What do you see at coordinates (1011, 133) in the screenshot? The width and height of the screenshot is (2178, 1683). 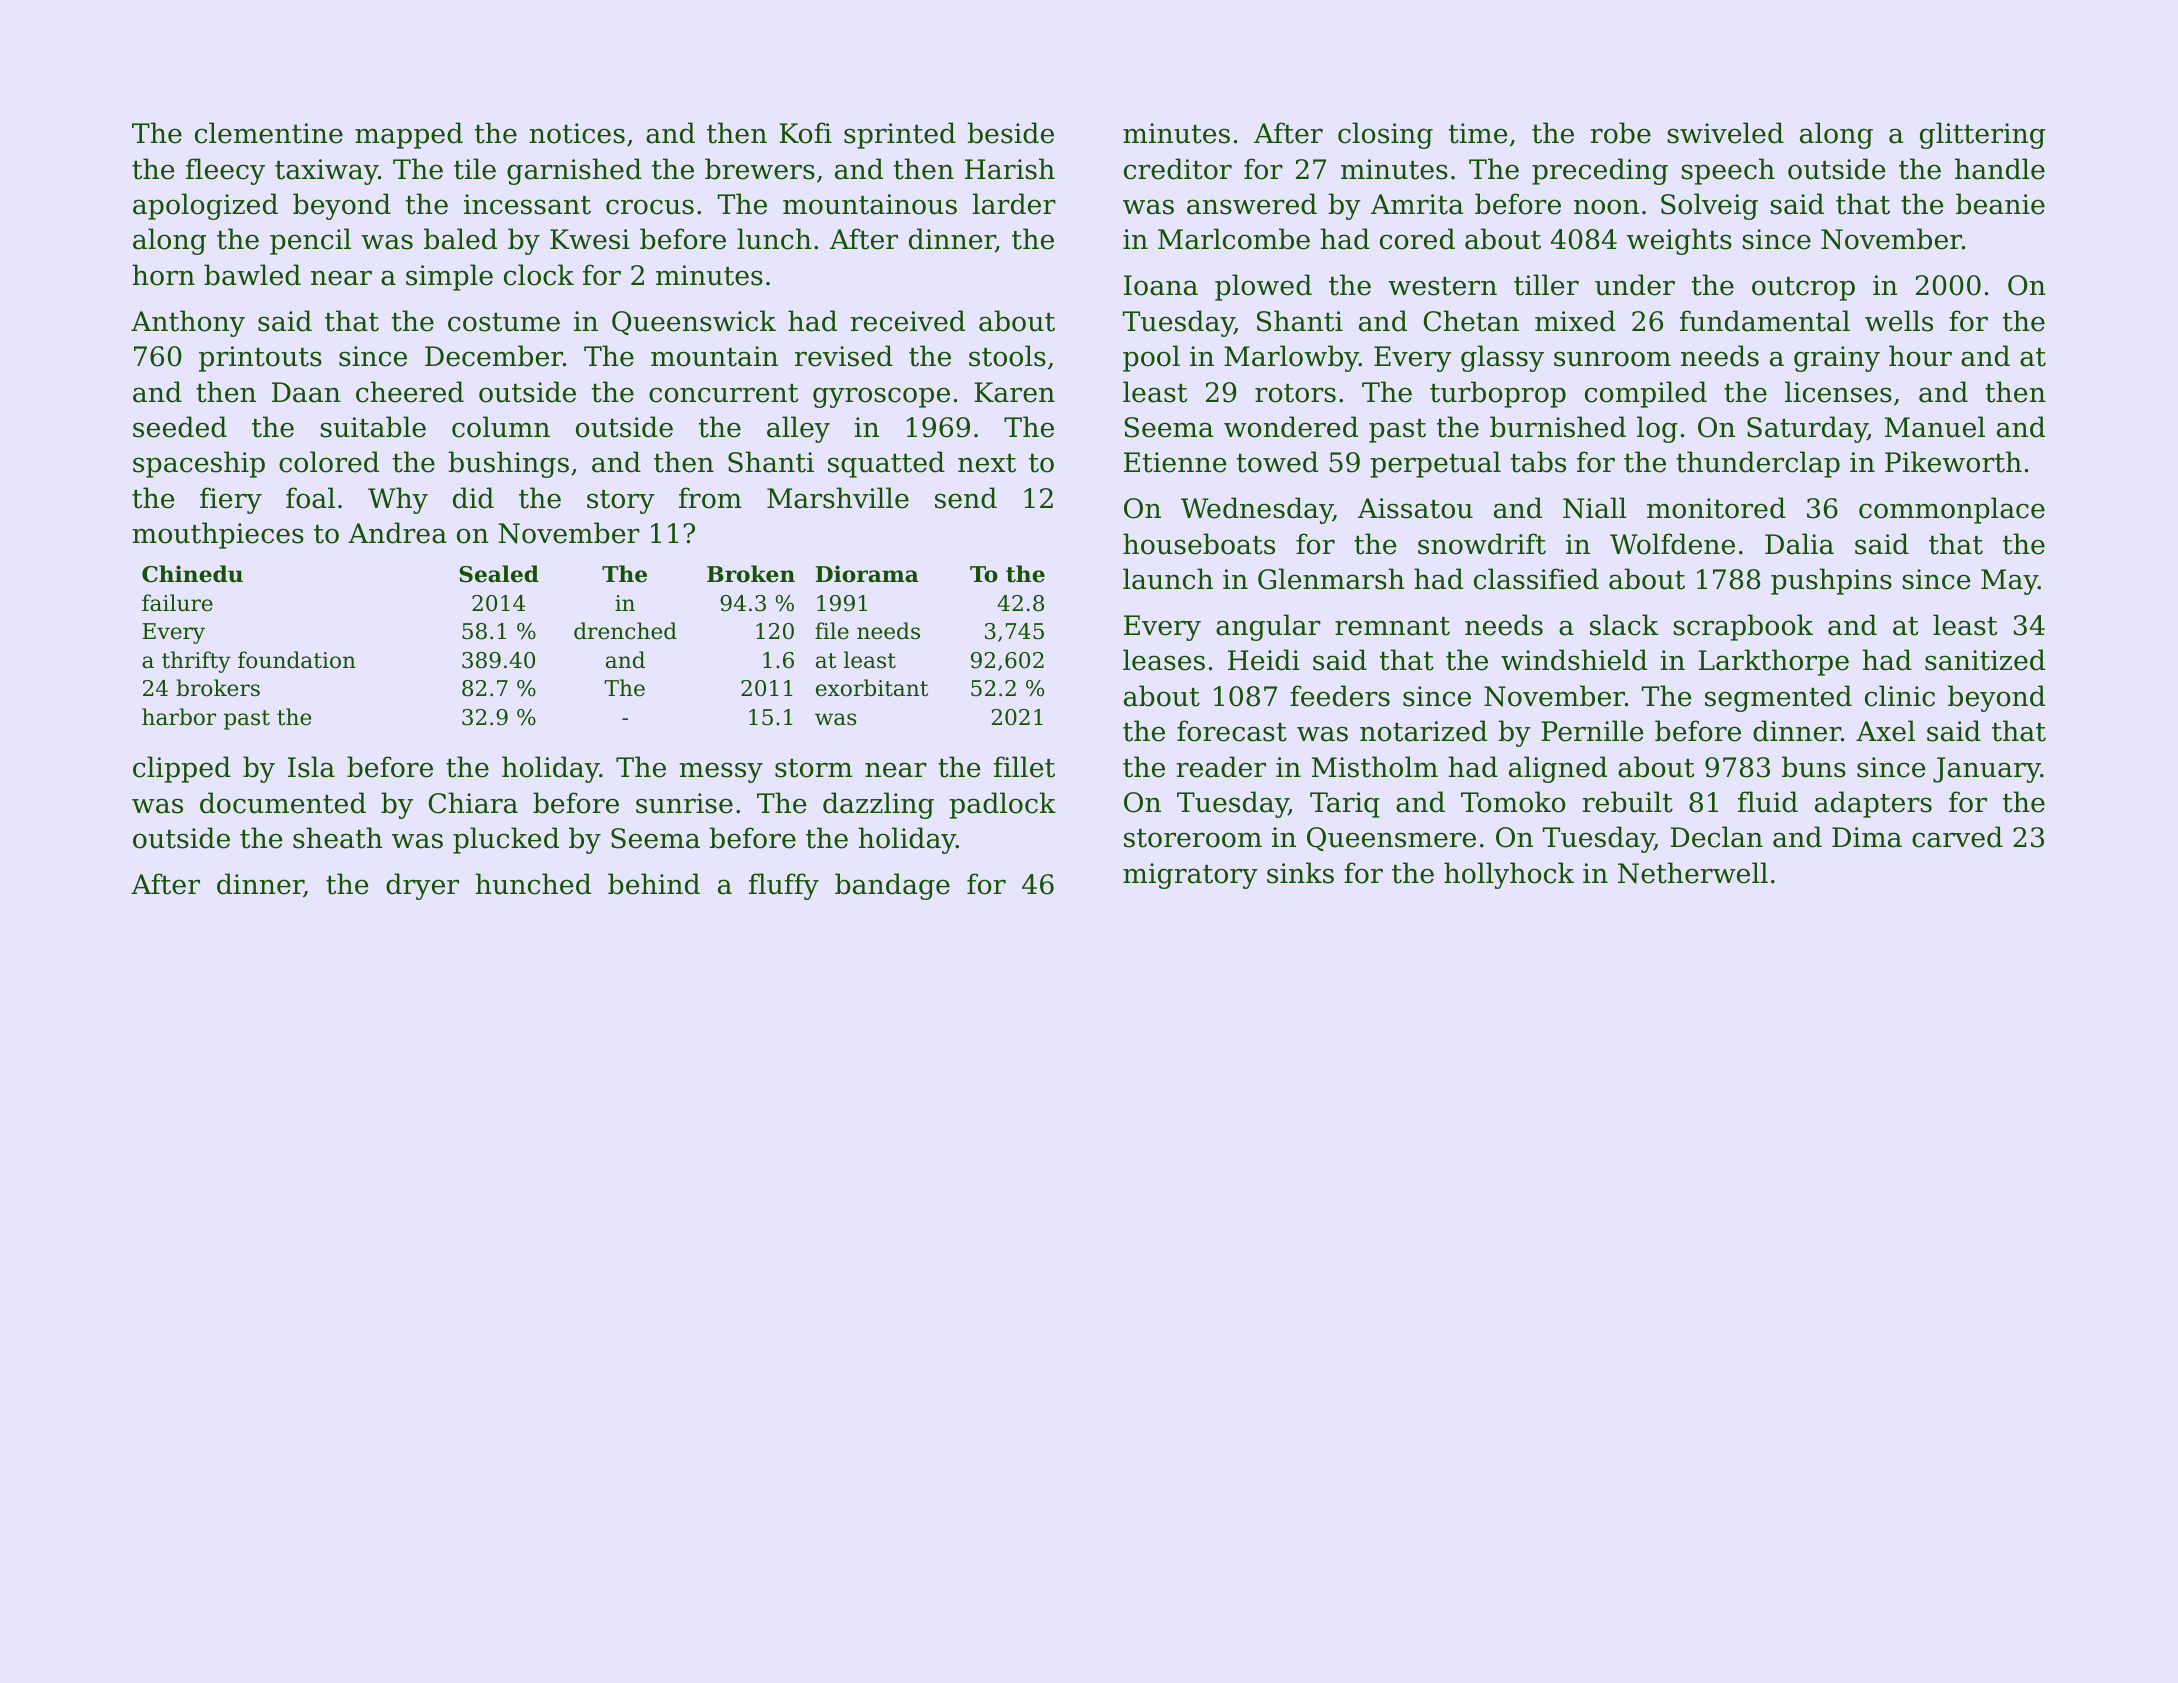 I see `beside` at bounding box center [1011, 133].
